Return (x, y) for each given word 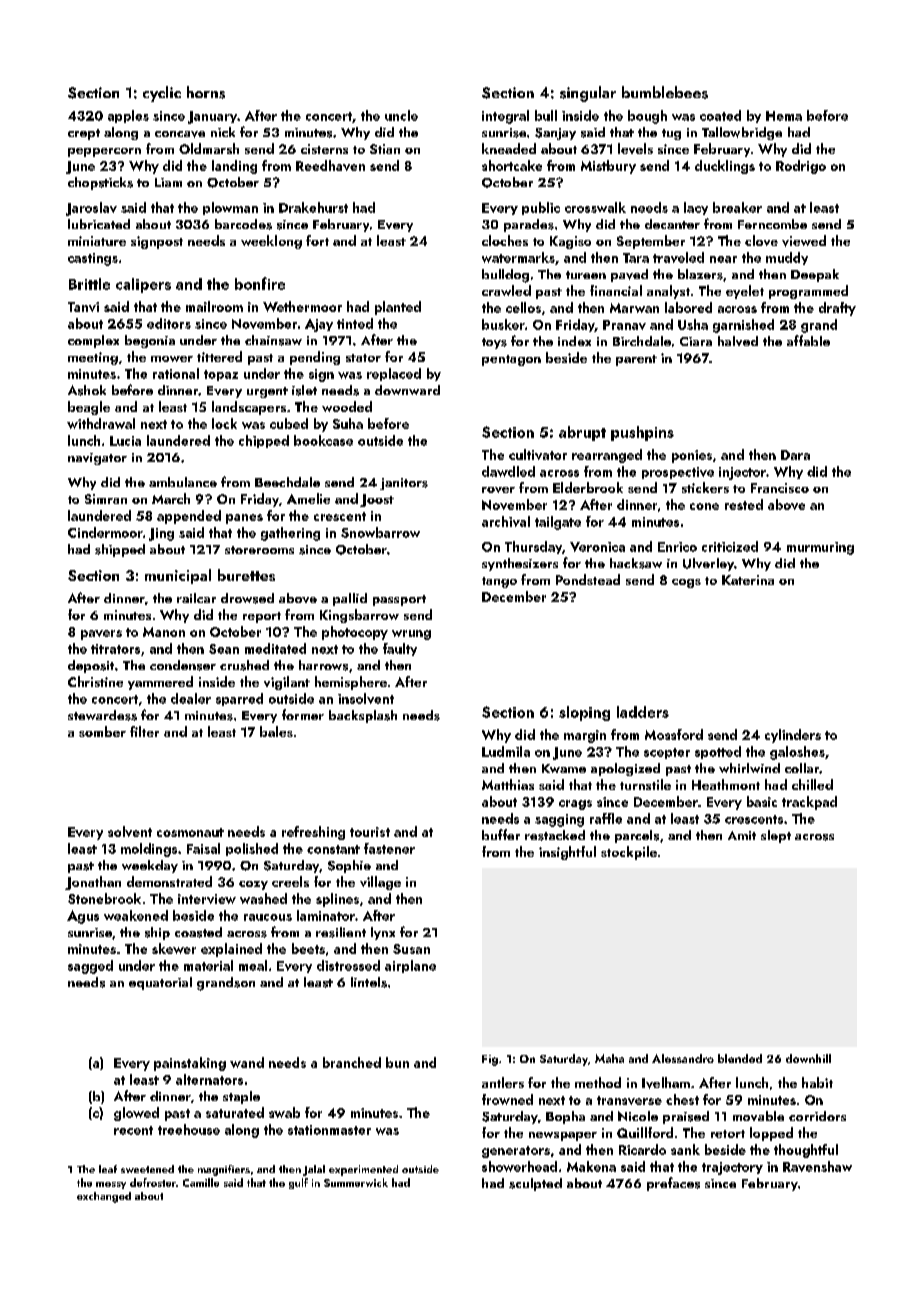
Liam (168, 182)
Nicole (638, 1116)
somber (102, 731)
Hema (784, 116)
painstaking (190, 1064)
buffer (501, 834)
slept (776, 836)
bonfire (260, 283)
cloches (505, 240)
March (171, 498)
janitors (404, 484)
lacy (696, 208)
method (598, 1082)
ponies (692, 456)
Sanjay (555, 134)
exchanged (104, 1197)
